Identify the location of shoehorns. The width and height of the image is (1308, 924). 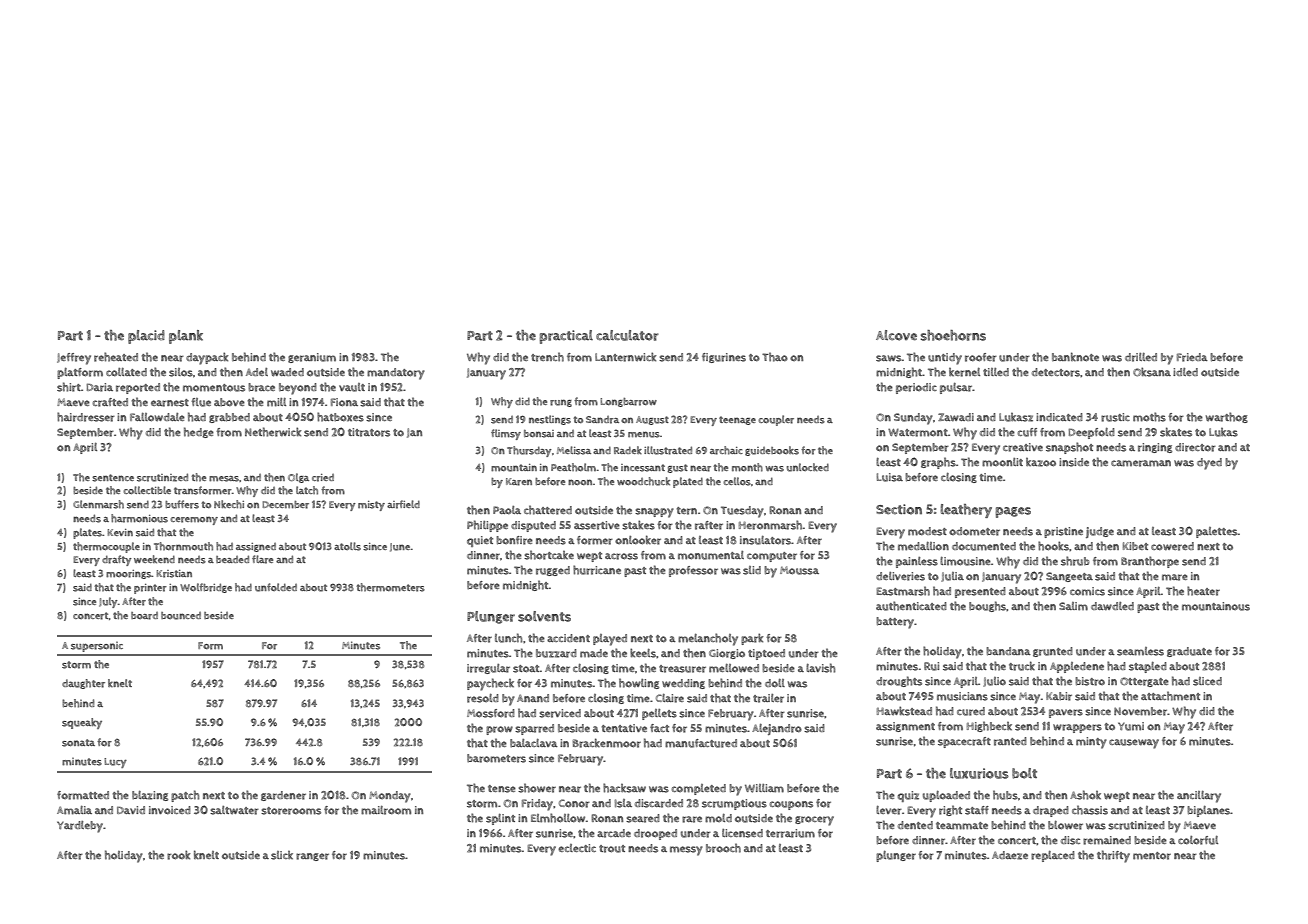
(953, 335).
